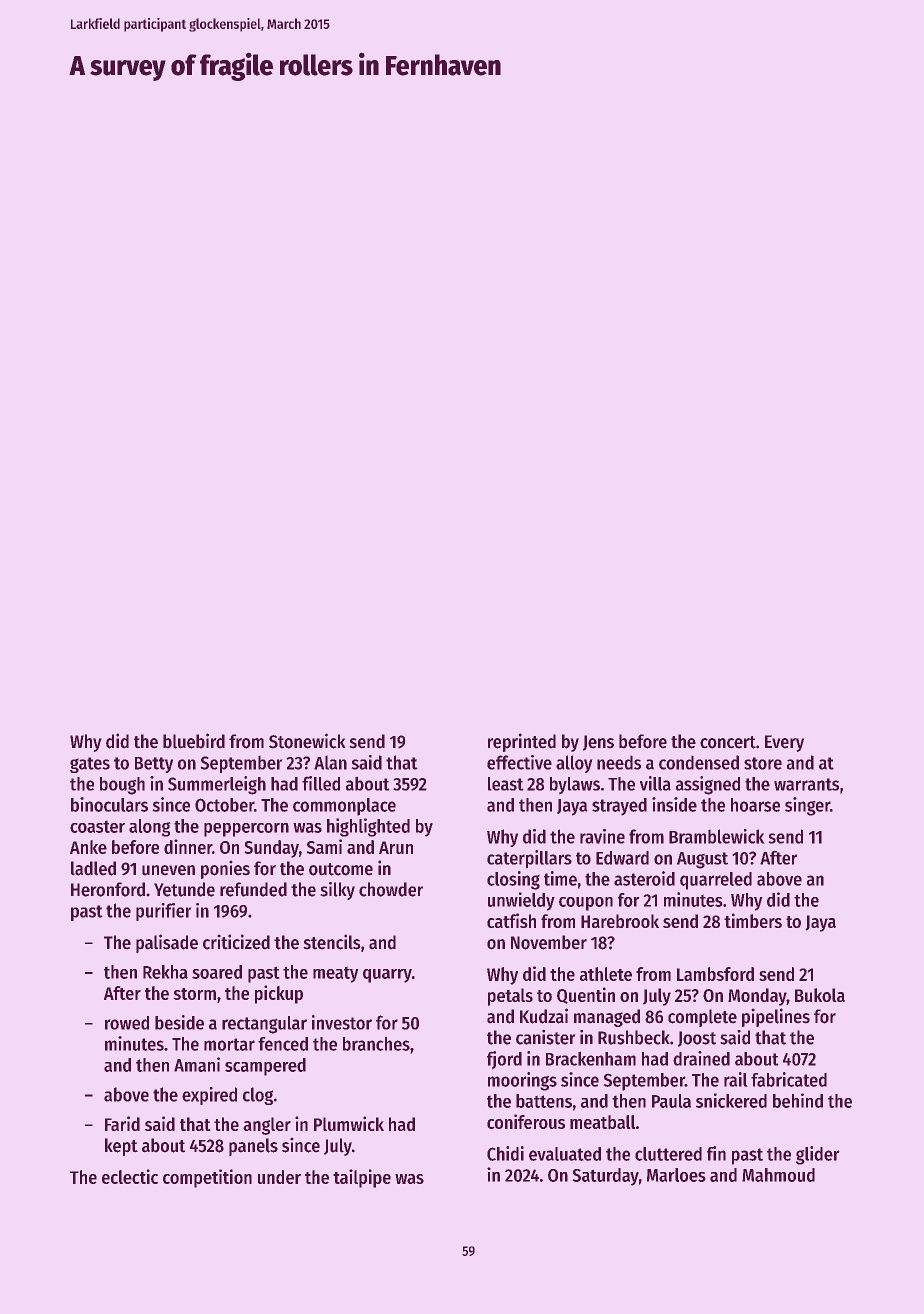 This screenshot has height=1314, width=924. What do you see at coordinates (279, 1177) in the screenshot?
I see `under` at bounding box center [279, 1177].
